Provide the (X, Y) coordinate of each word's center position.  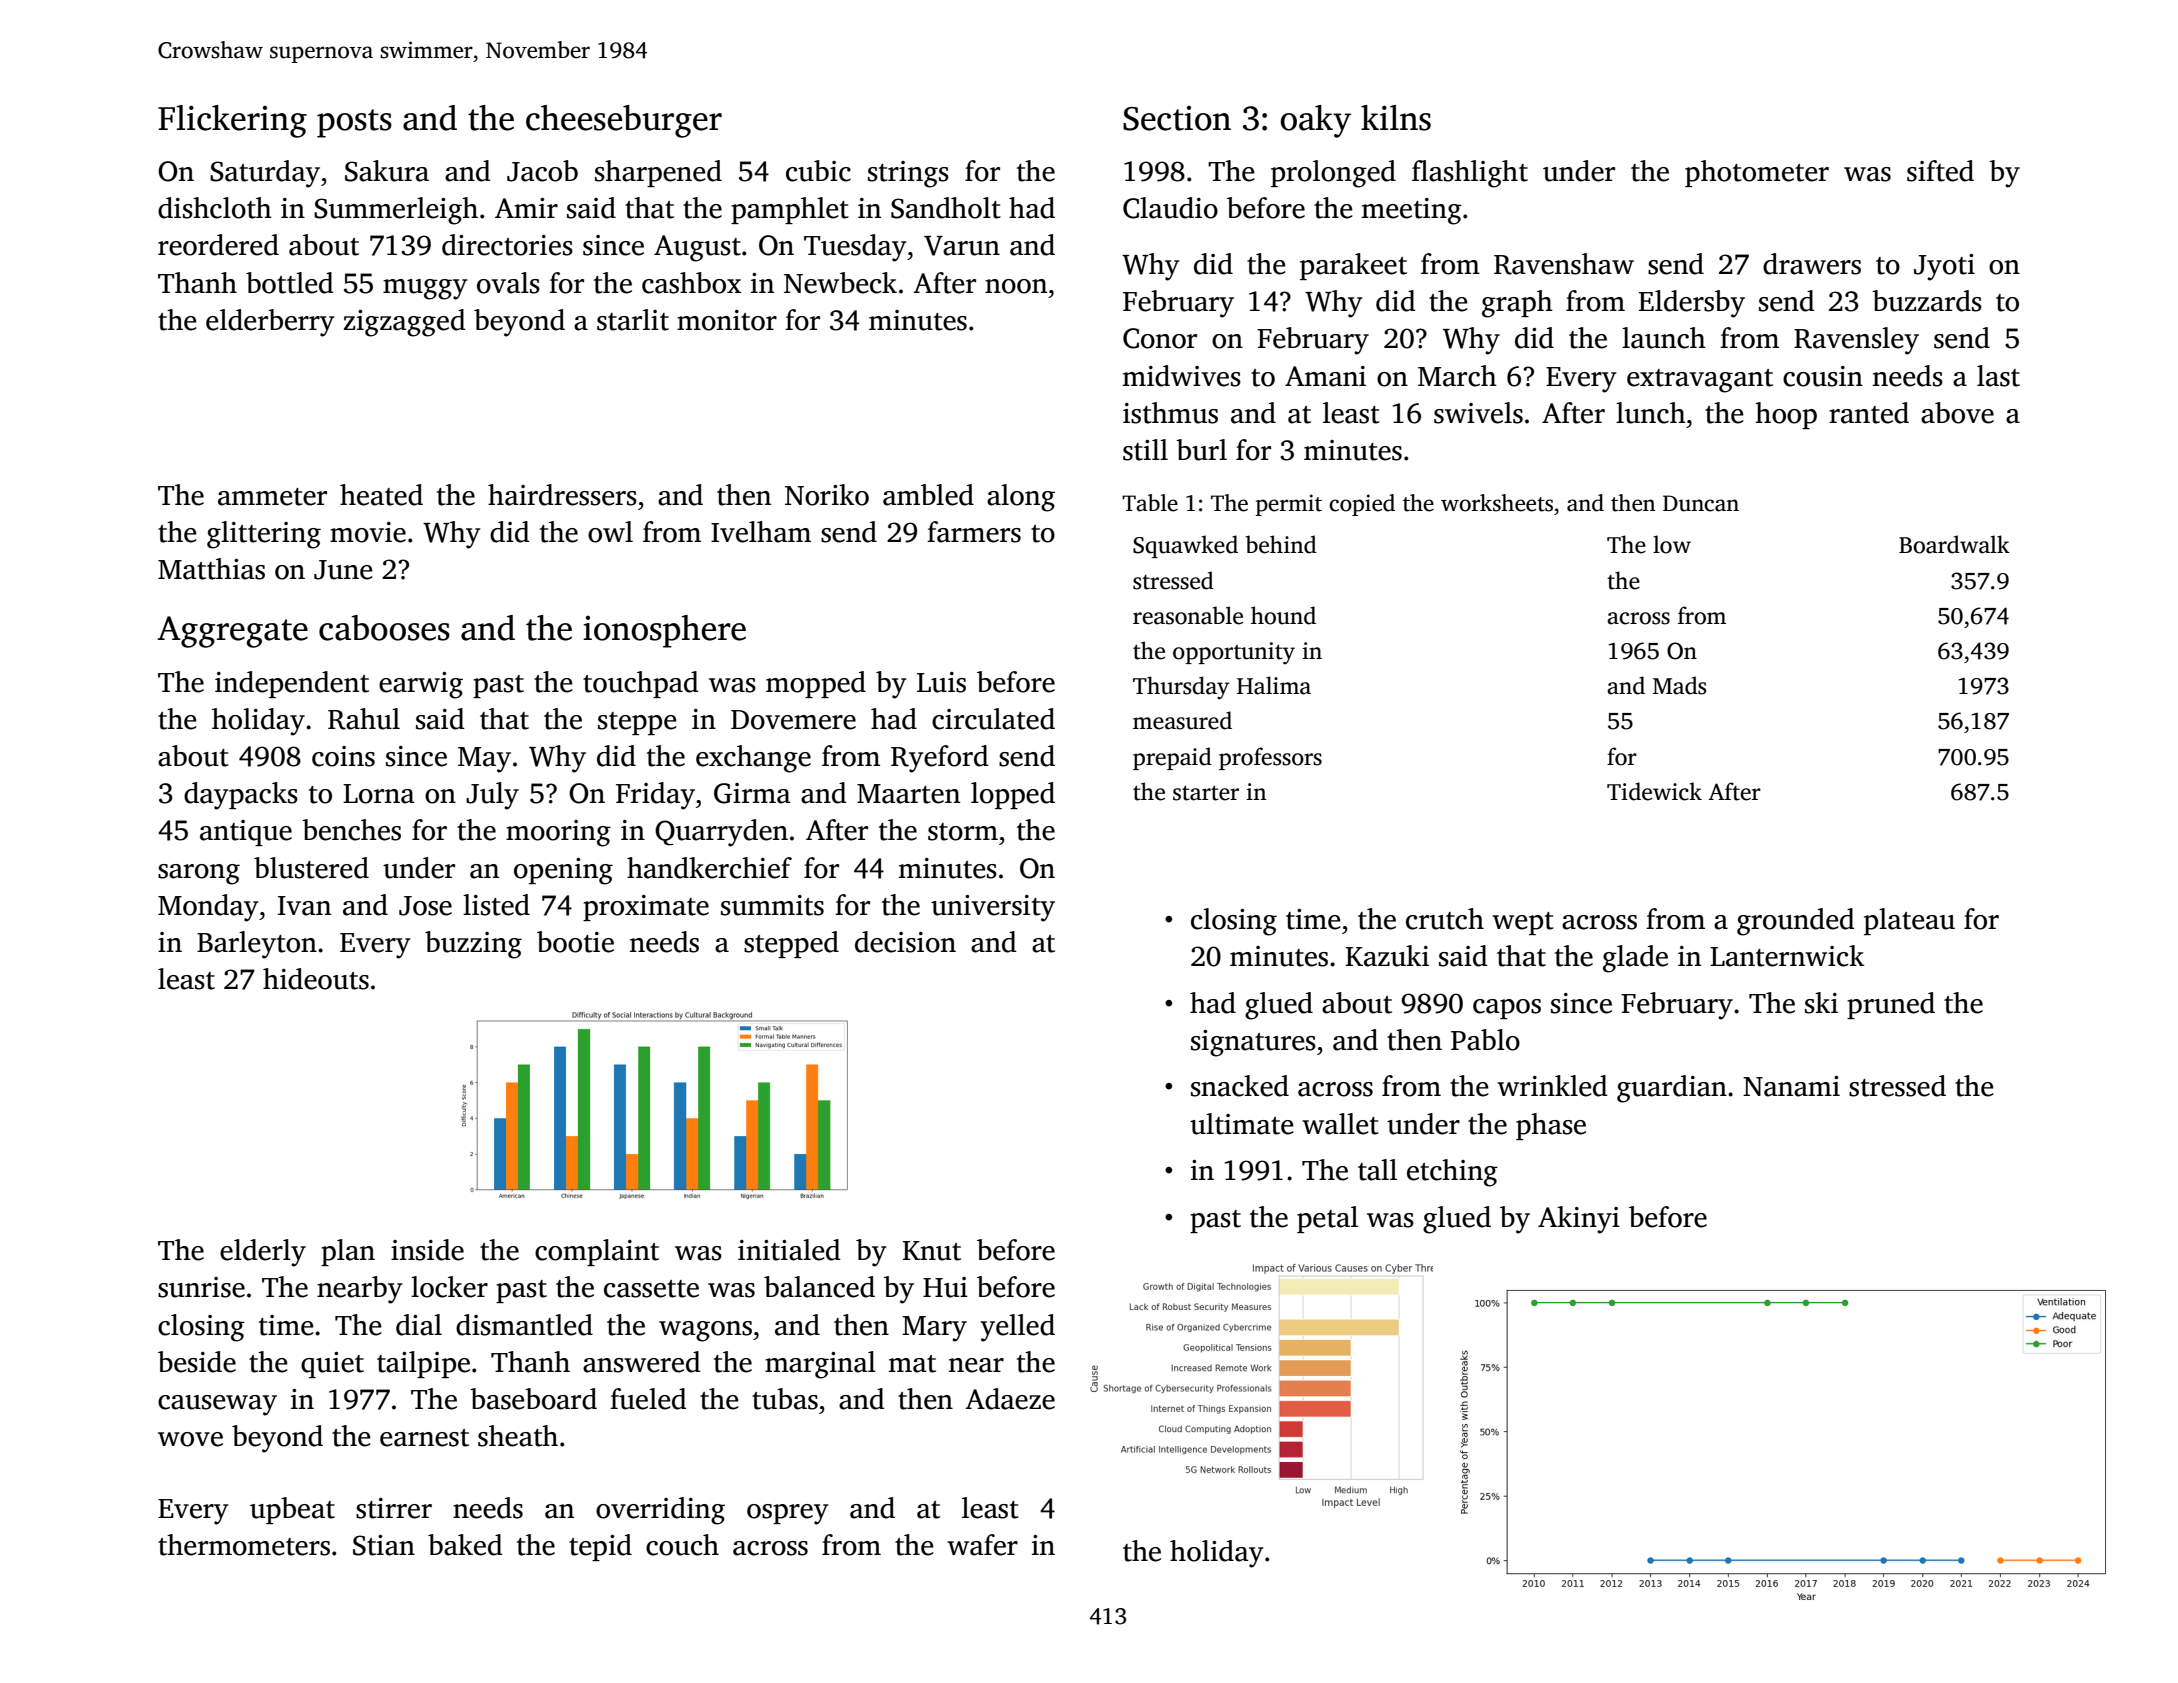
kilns (1396, 118)
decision (905, 942)
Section (1177, 118)
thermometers (244, 1545)
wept (1523, 923)
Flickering (232, 121)
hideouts (316, 979)
